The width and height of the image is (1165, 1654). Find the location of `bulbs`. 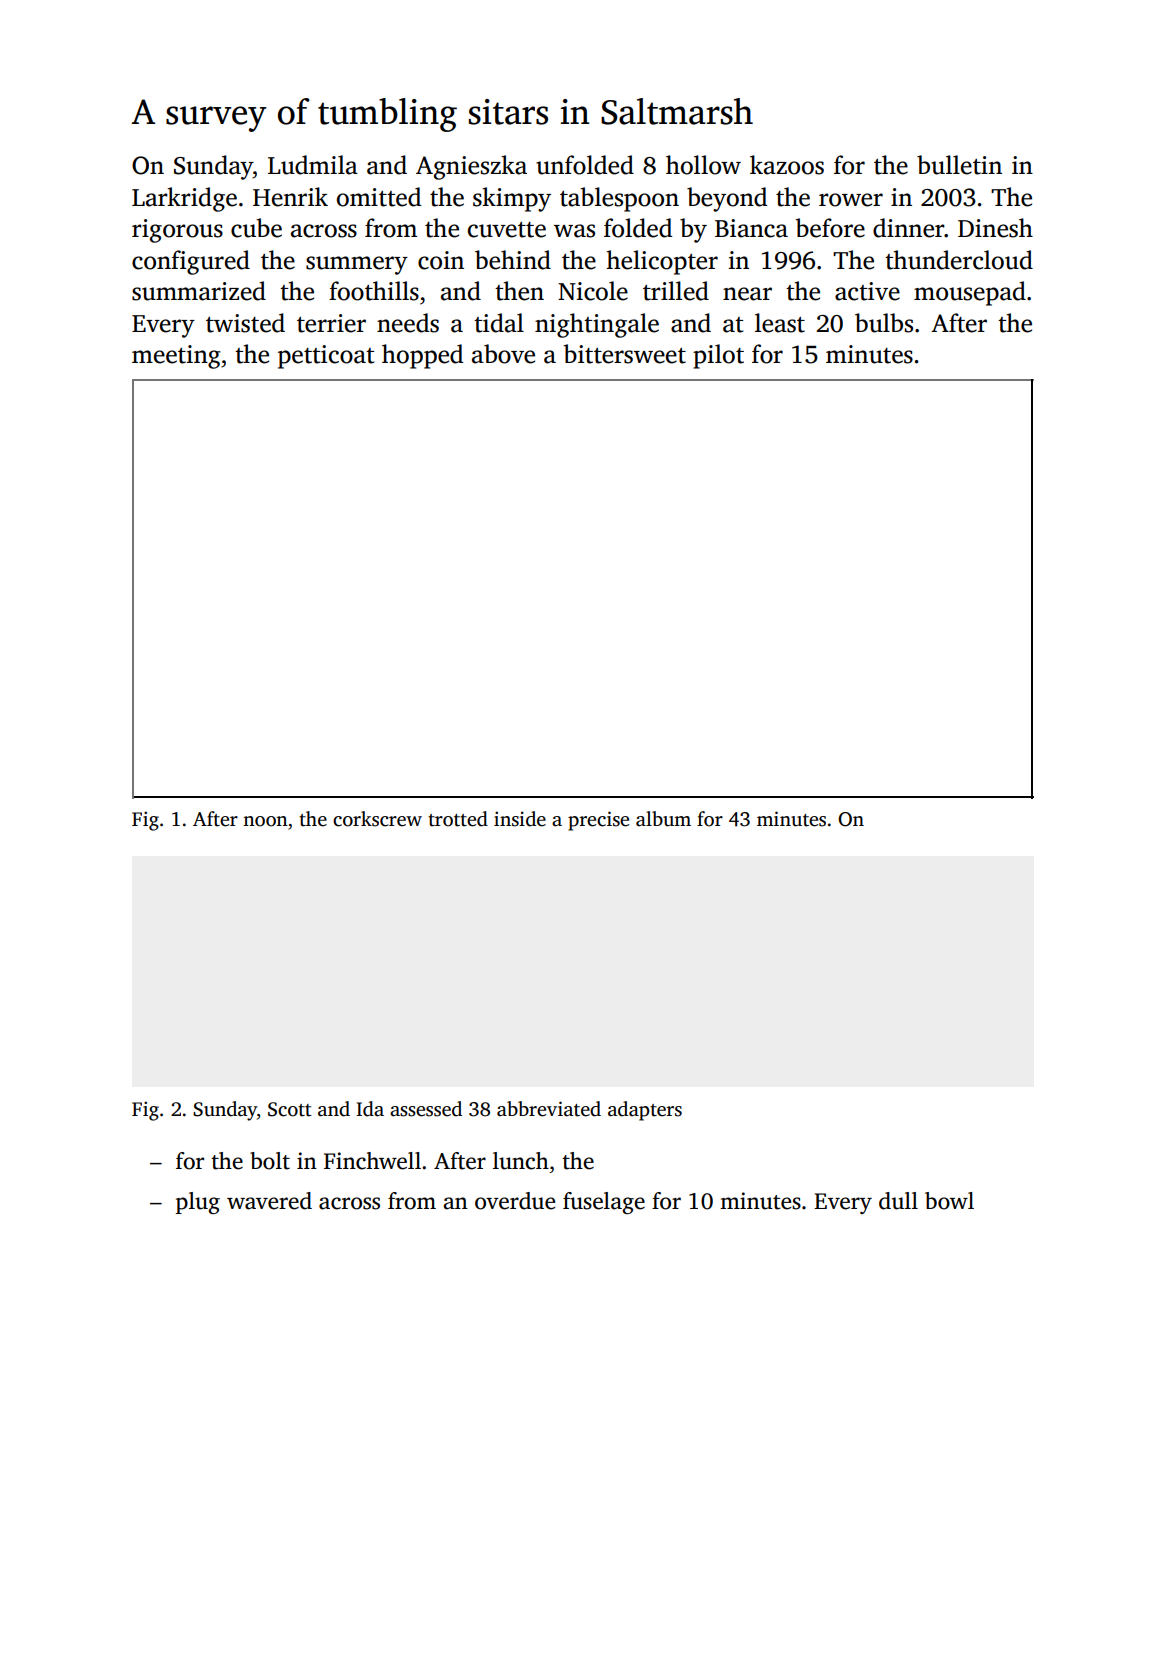

bulbs is located at coordinates (884, 323).
